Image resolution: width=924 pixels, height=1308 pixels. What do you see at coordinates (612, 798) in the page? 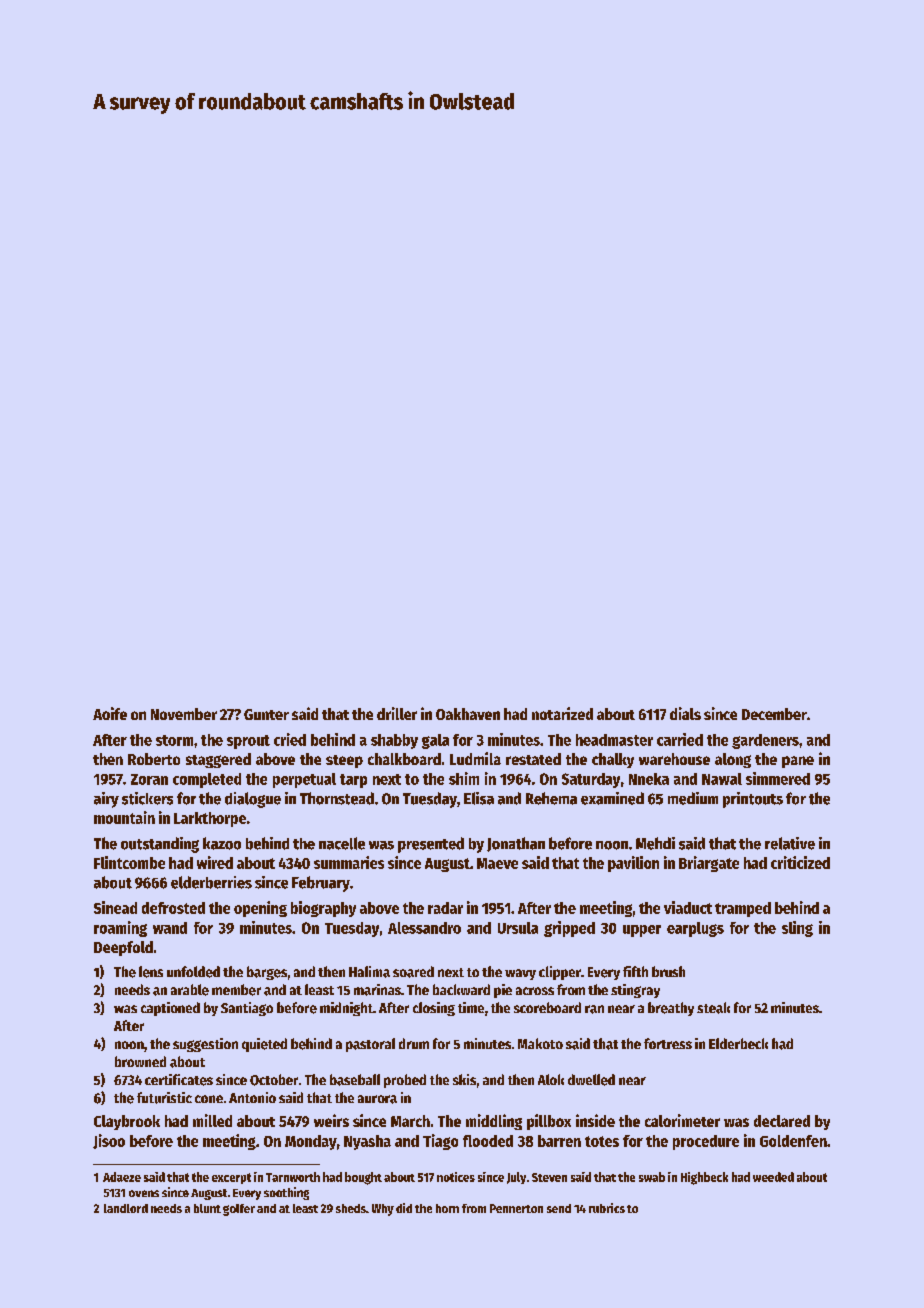
I see `examined` at bounding box center [612, 798].
